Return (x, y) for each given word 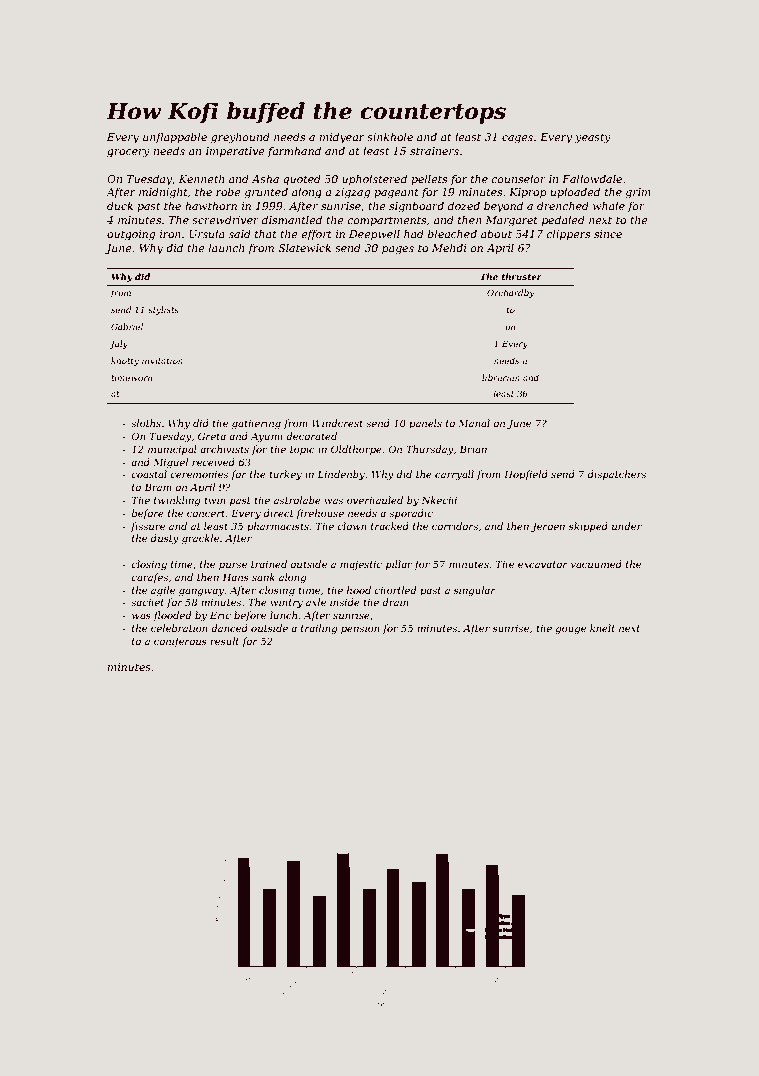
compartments (386, 221)
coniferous (180, 642)
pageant (396, 193)
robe (228, 191)
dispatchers (617, 475)
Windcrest (337, 423)
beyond (503, 207)
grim (638, 193)
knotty (125, 361)
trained (269, 564)
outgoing (131, 235)
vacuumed (596, 564)
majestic (361, 565)
